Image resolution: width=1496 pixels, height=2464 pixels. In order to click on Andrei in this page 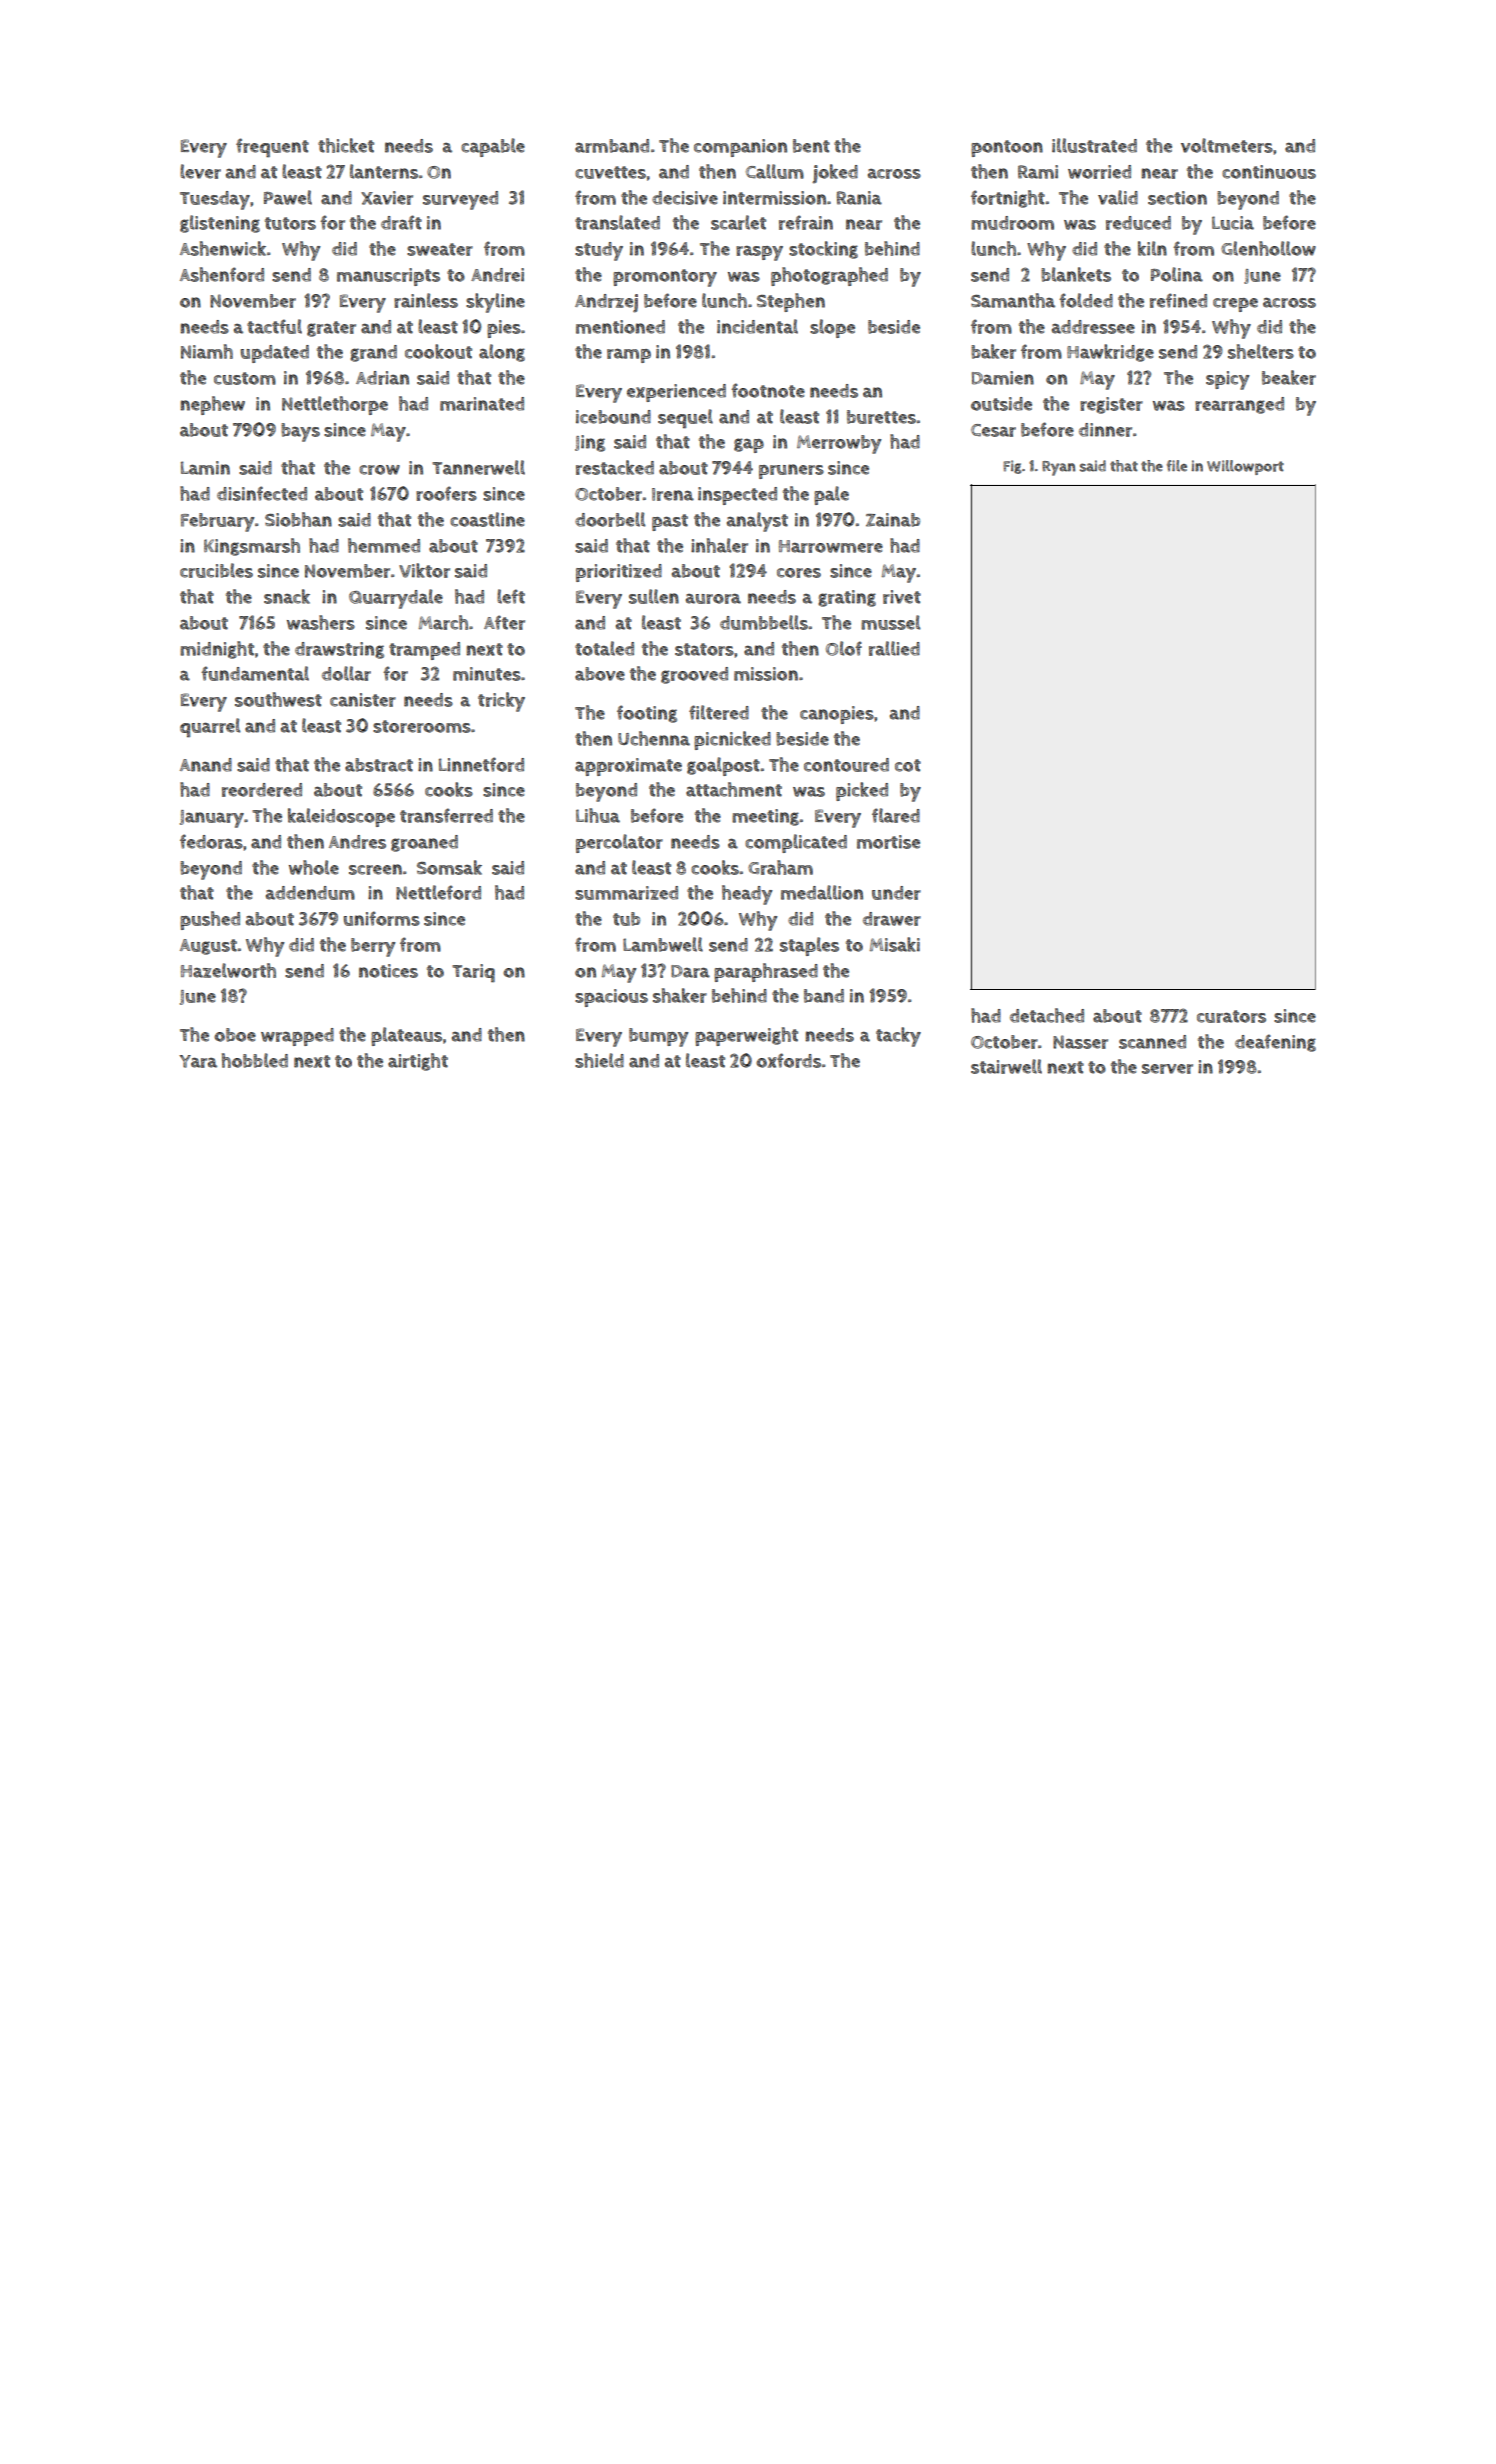, I will do `click(497, 275)`.
